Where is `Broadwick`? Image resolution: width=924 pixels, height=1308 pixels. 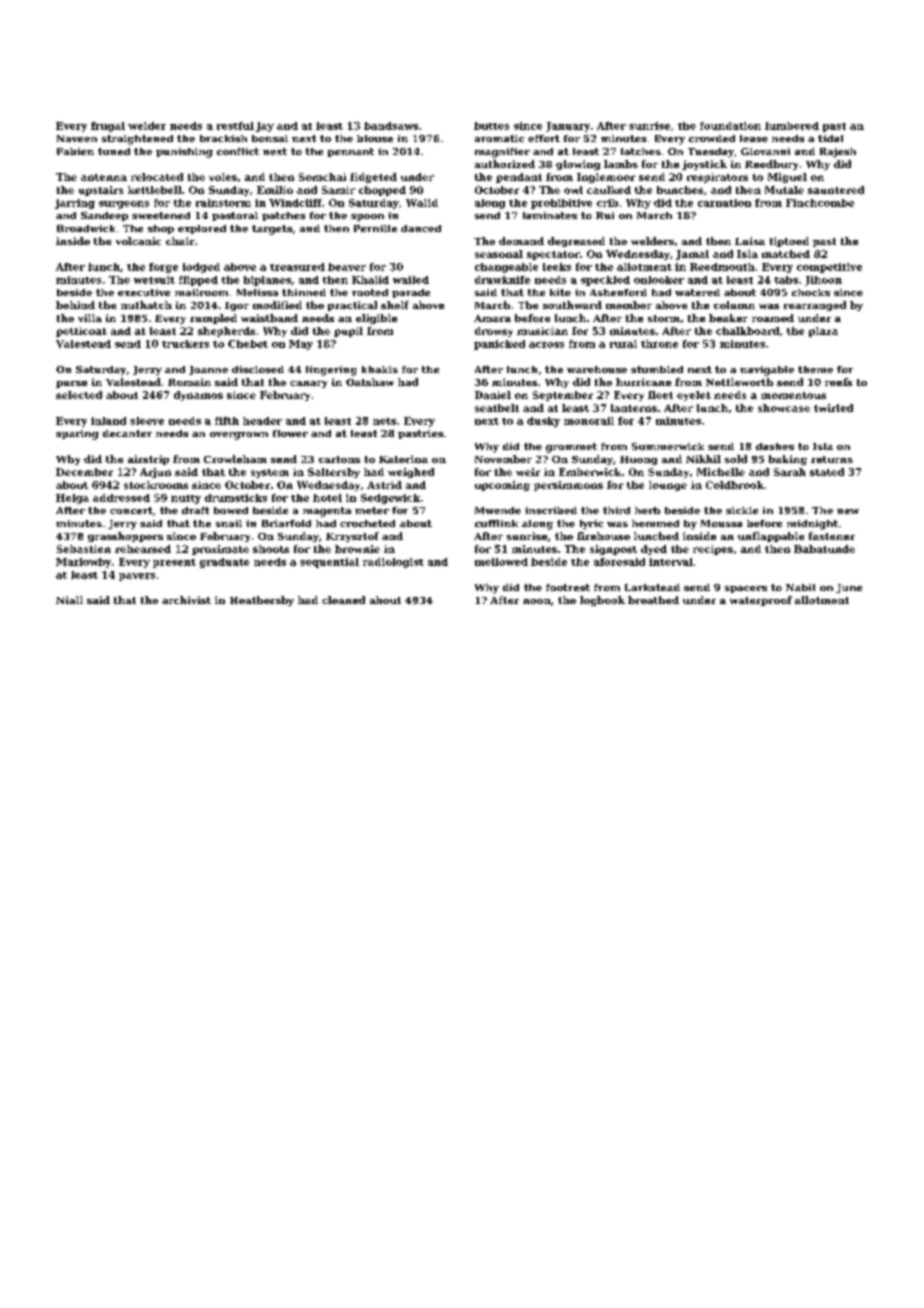 Broadwick is located at coordinates (86, 228).
